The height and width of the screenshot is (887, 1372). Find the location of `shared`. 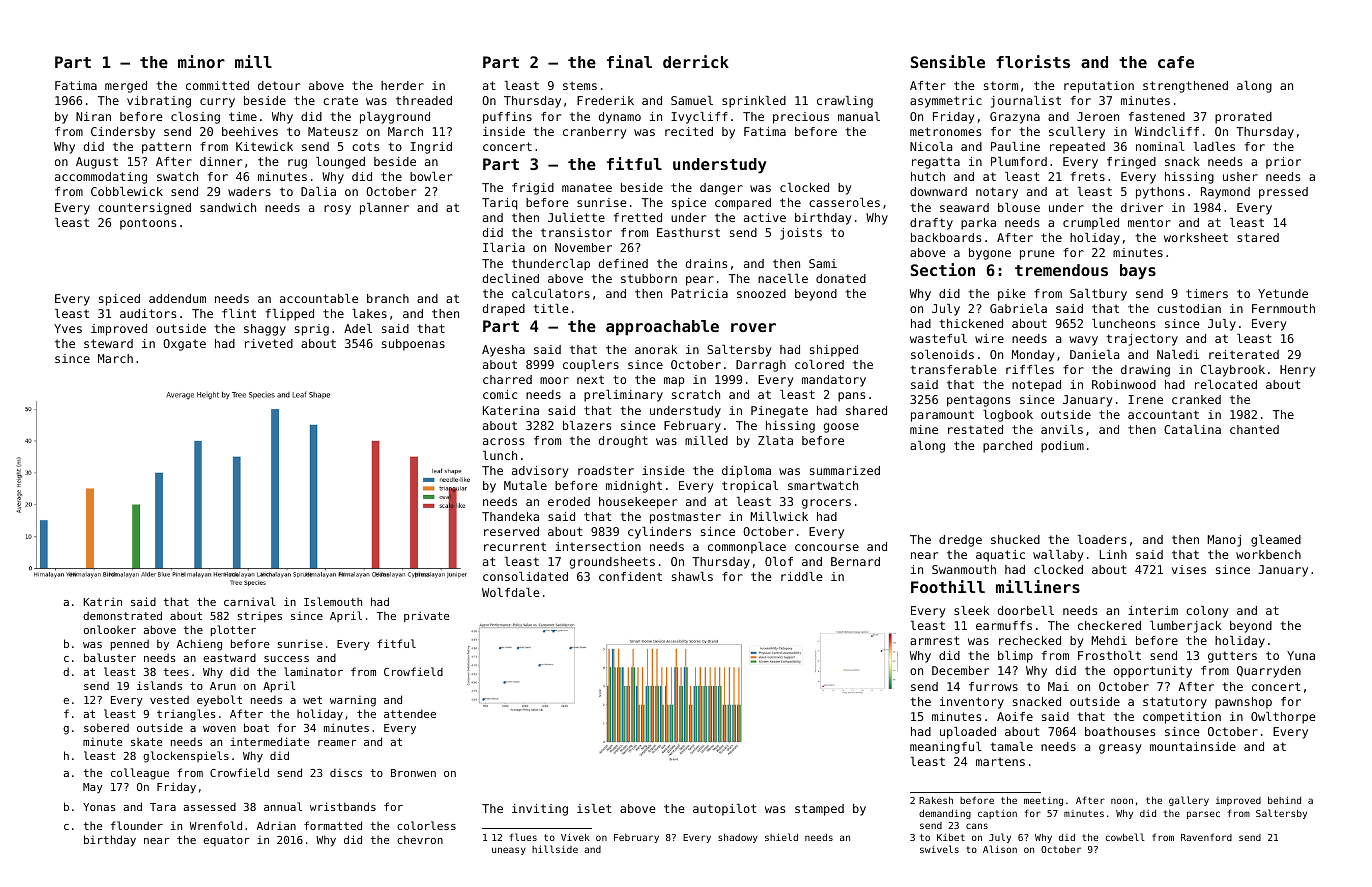

shared is located at coordinates (866, 410).
